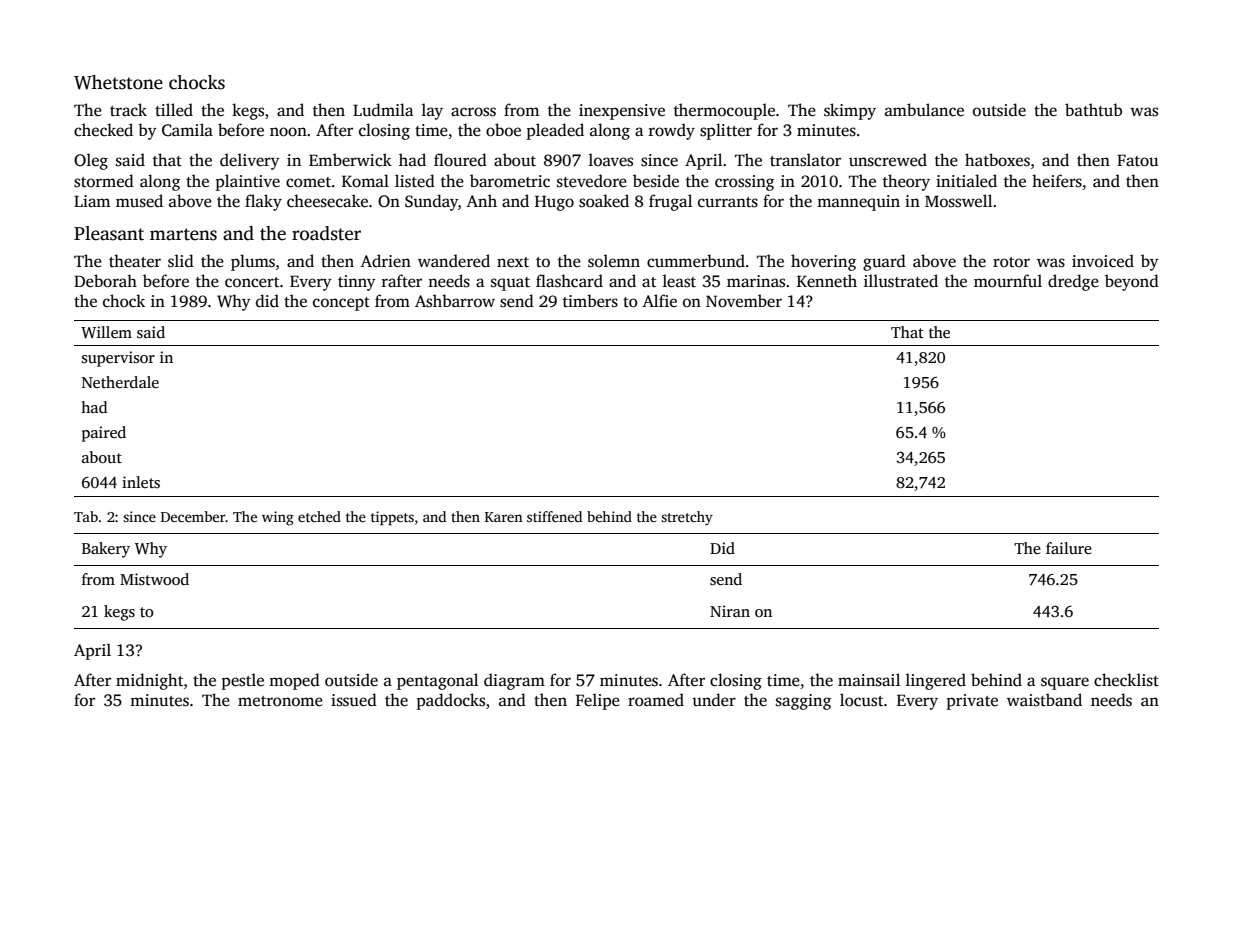 The image size is (1233, 952). I want to click on across, so click(473, 112).
